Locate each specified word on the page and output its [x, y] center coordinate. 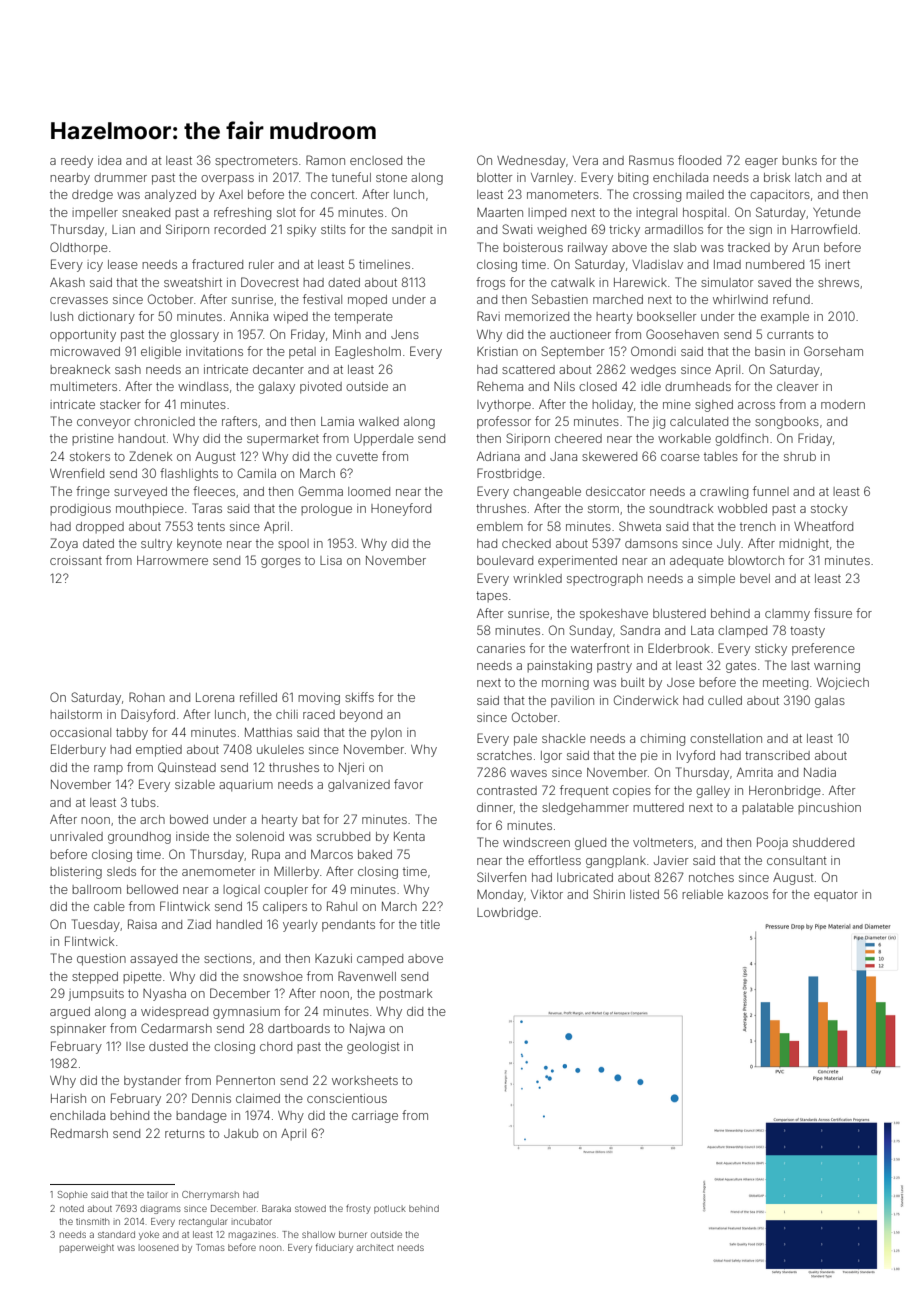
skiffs [359, 697]
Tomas [210, 1247]
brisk [777, 177]
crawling [724, 493]
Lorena [215, 697]
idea [109, 160]
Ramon [325, 160]
